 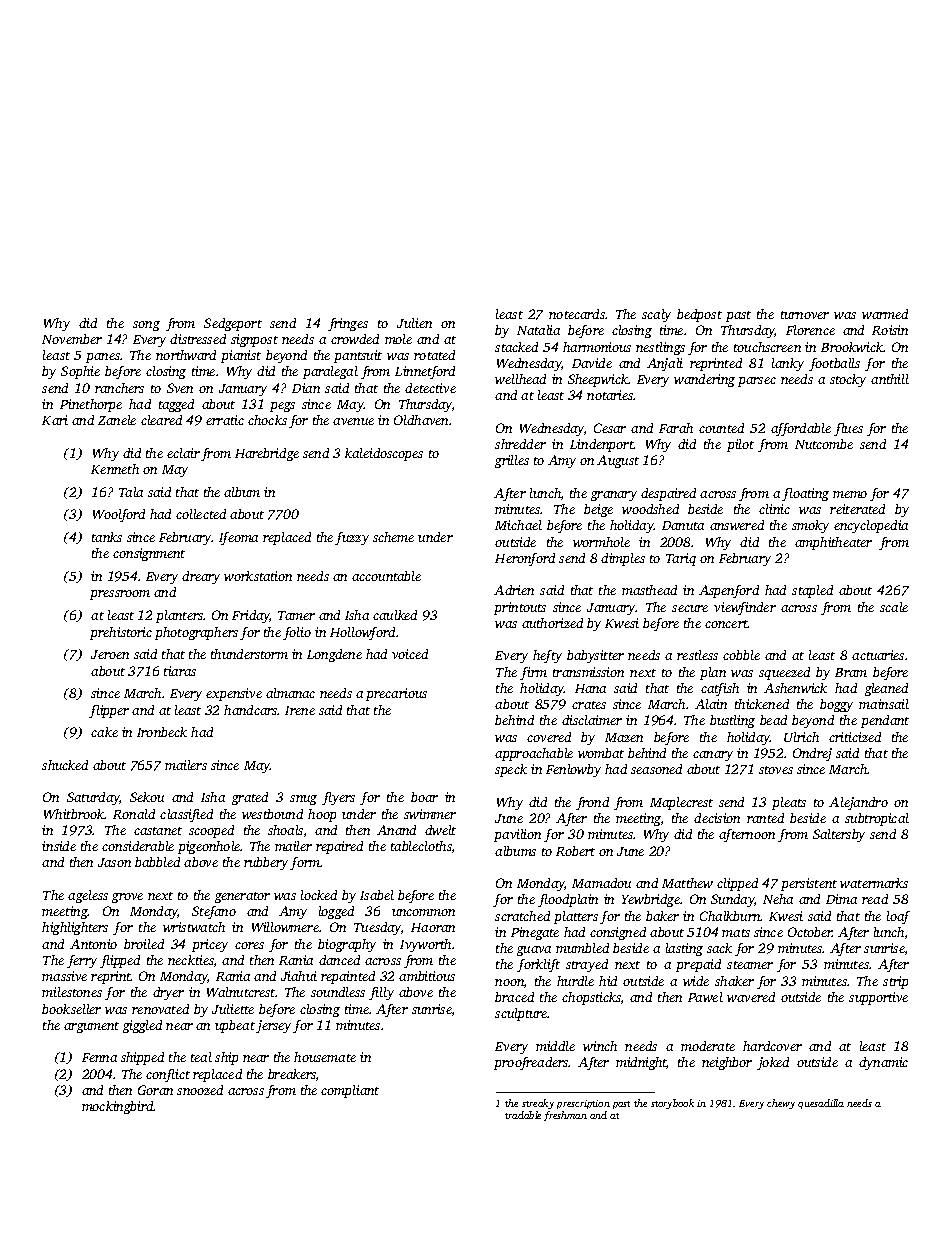 I want to click on stapled, so click(x=812, y=591).
